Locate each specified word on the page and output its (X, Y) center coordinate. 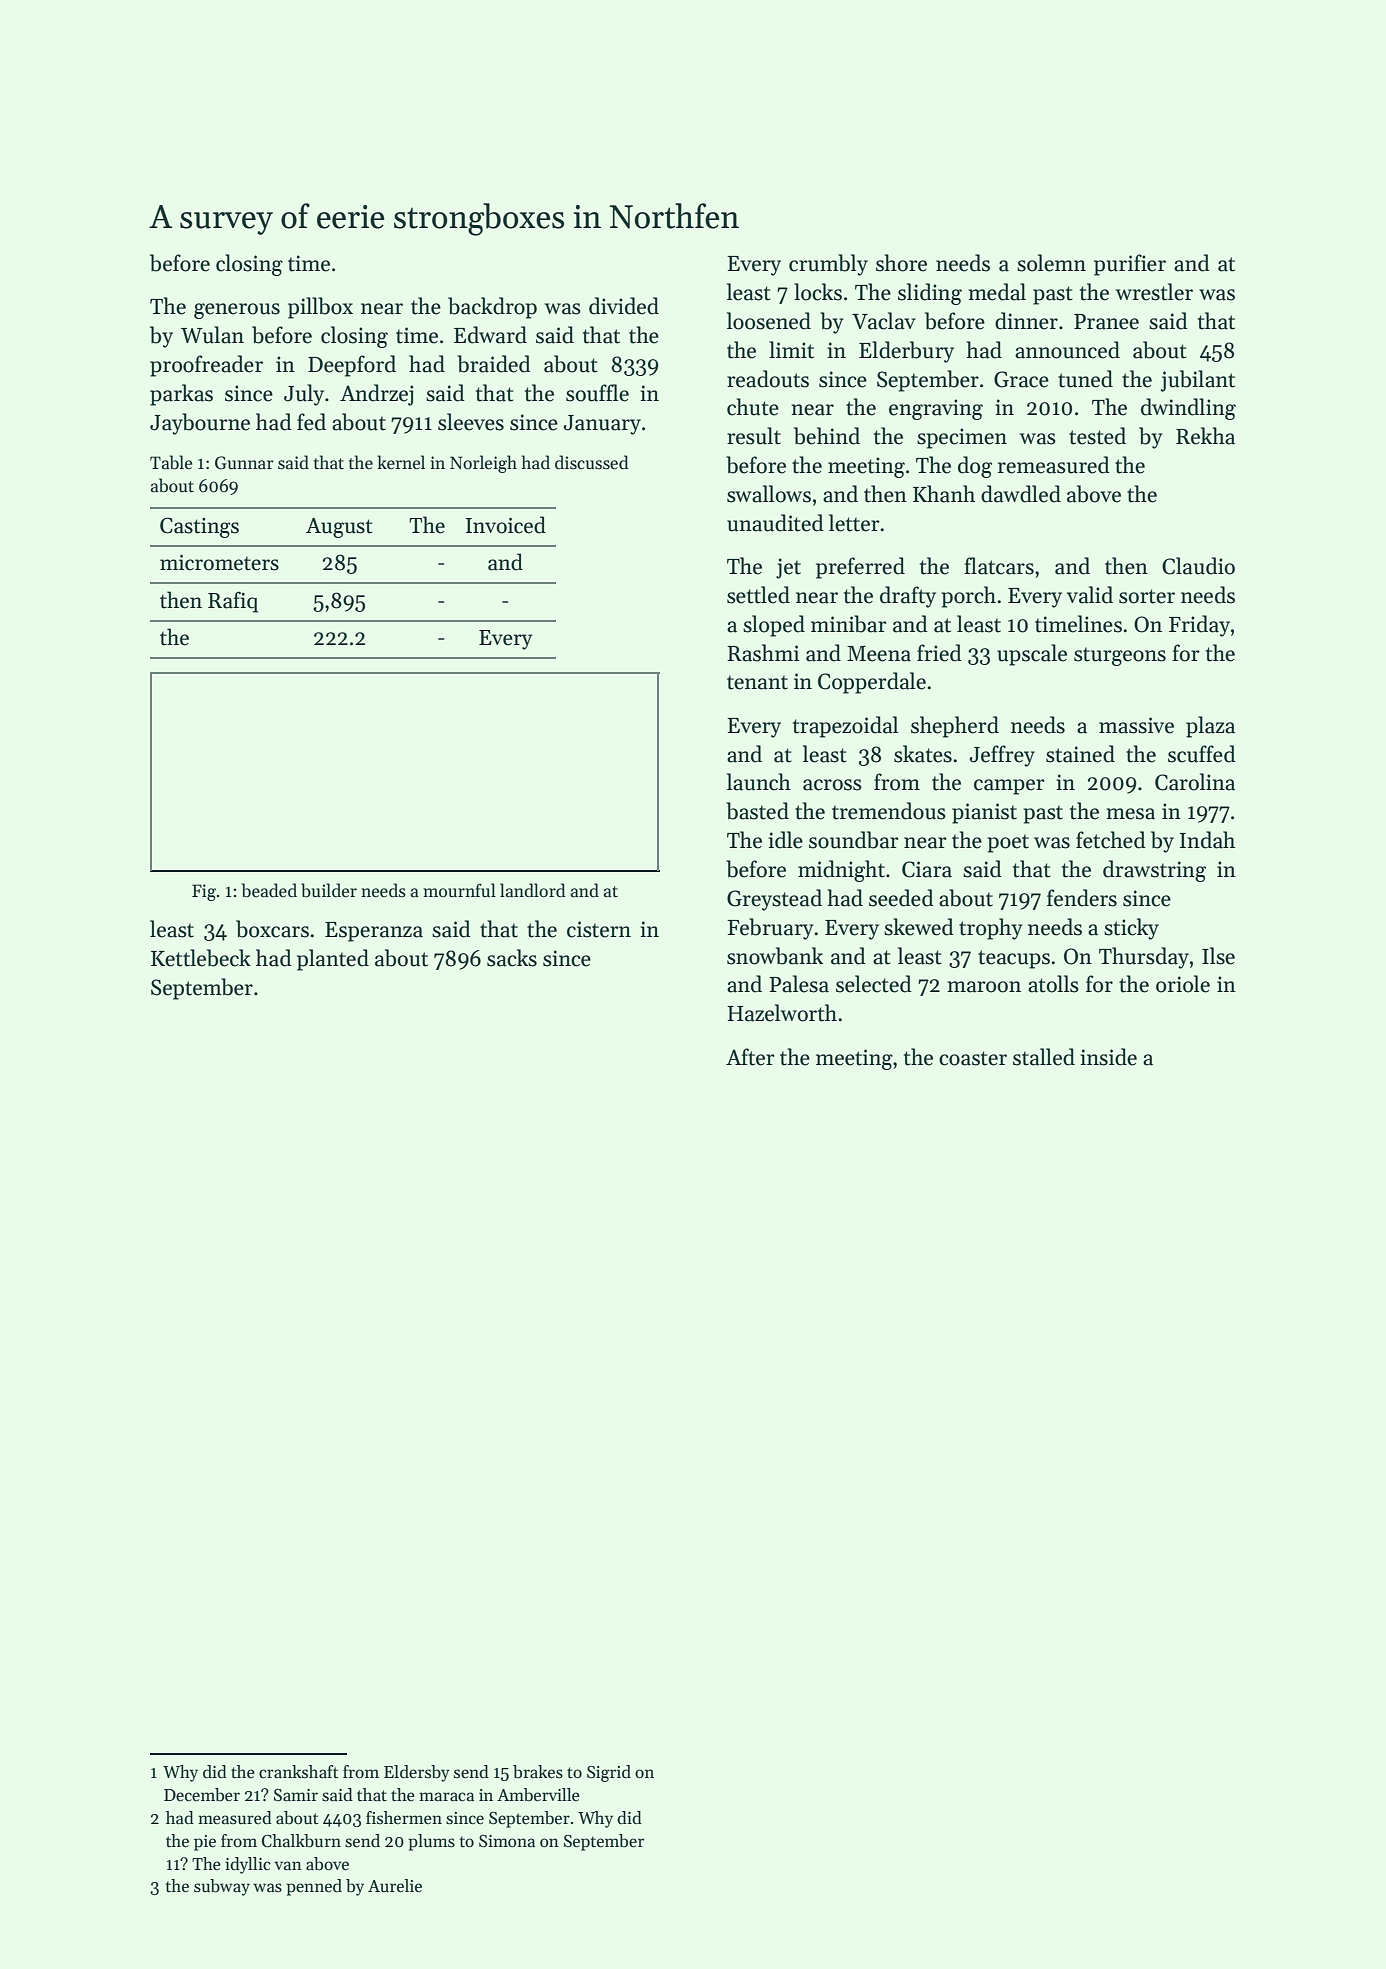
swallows (769, 494)
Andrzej (376, 395)
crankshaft (298, 1772)
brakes (538, 1772)
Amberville (538, 1795)
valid (1090, 595)
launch (759, 782)
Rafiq (233, 602)
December (202, 1795)
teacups (1014, 959)
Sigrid (609, 1773)
